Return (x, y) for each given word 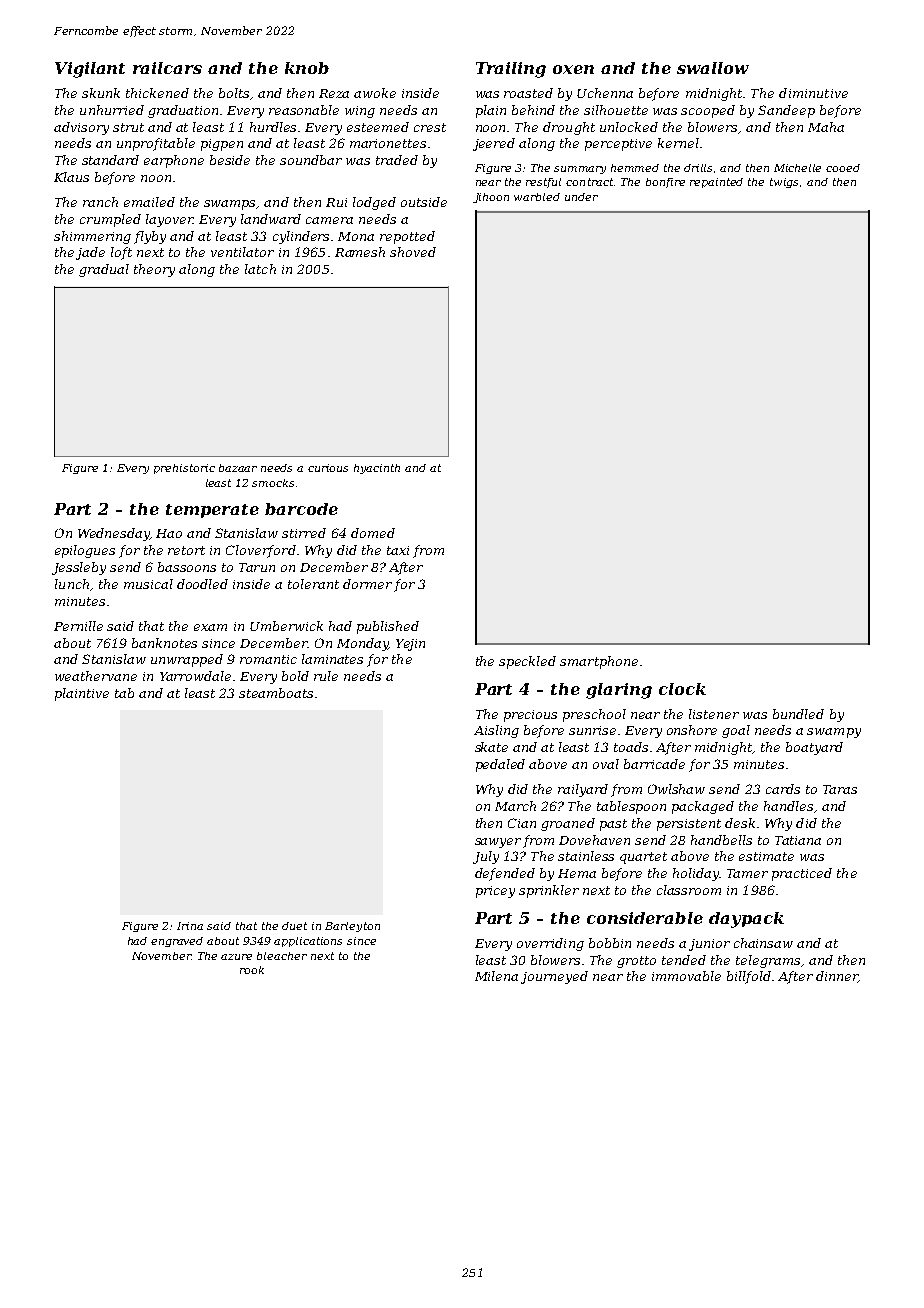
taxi (398, 550)
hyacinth (377, 469)
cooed (843, 168)
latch (260, 269)
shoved (413, 252)
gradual (104, 270)
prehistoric (184, 469)
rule (326, 676)
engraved (177, 942)
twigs (784, 183)
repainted (716, 183)
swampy (834, 733)
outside (424, 202)
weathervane (96, 676)
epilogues (85, 551)
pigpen (222, 145)
